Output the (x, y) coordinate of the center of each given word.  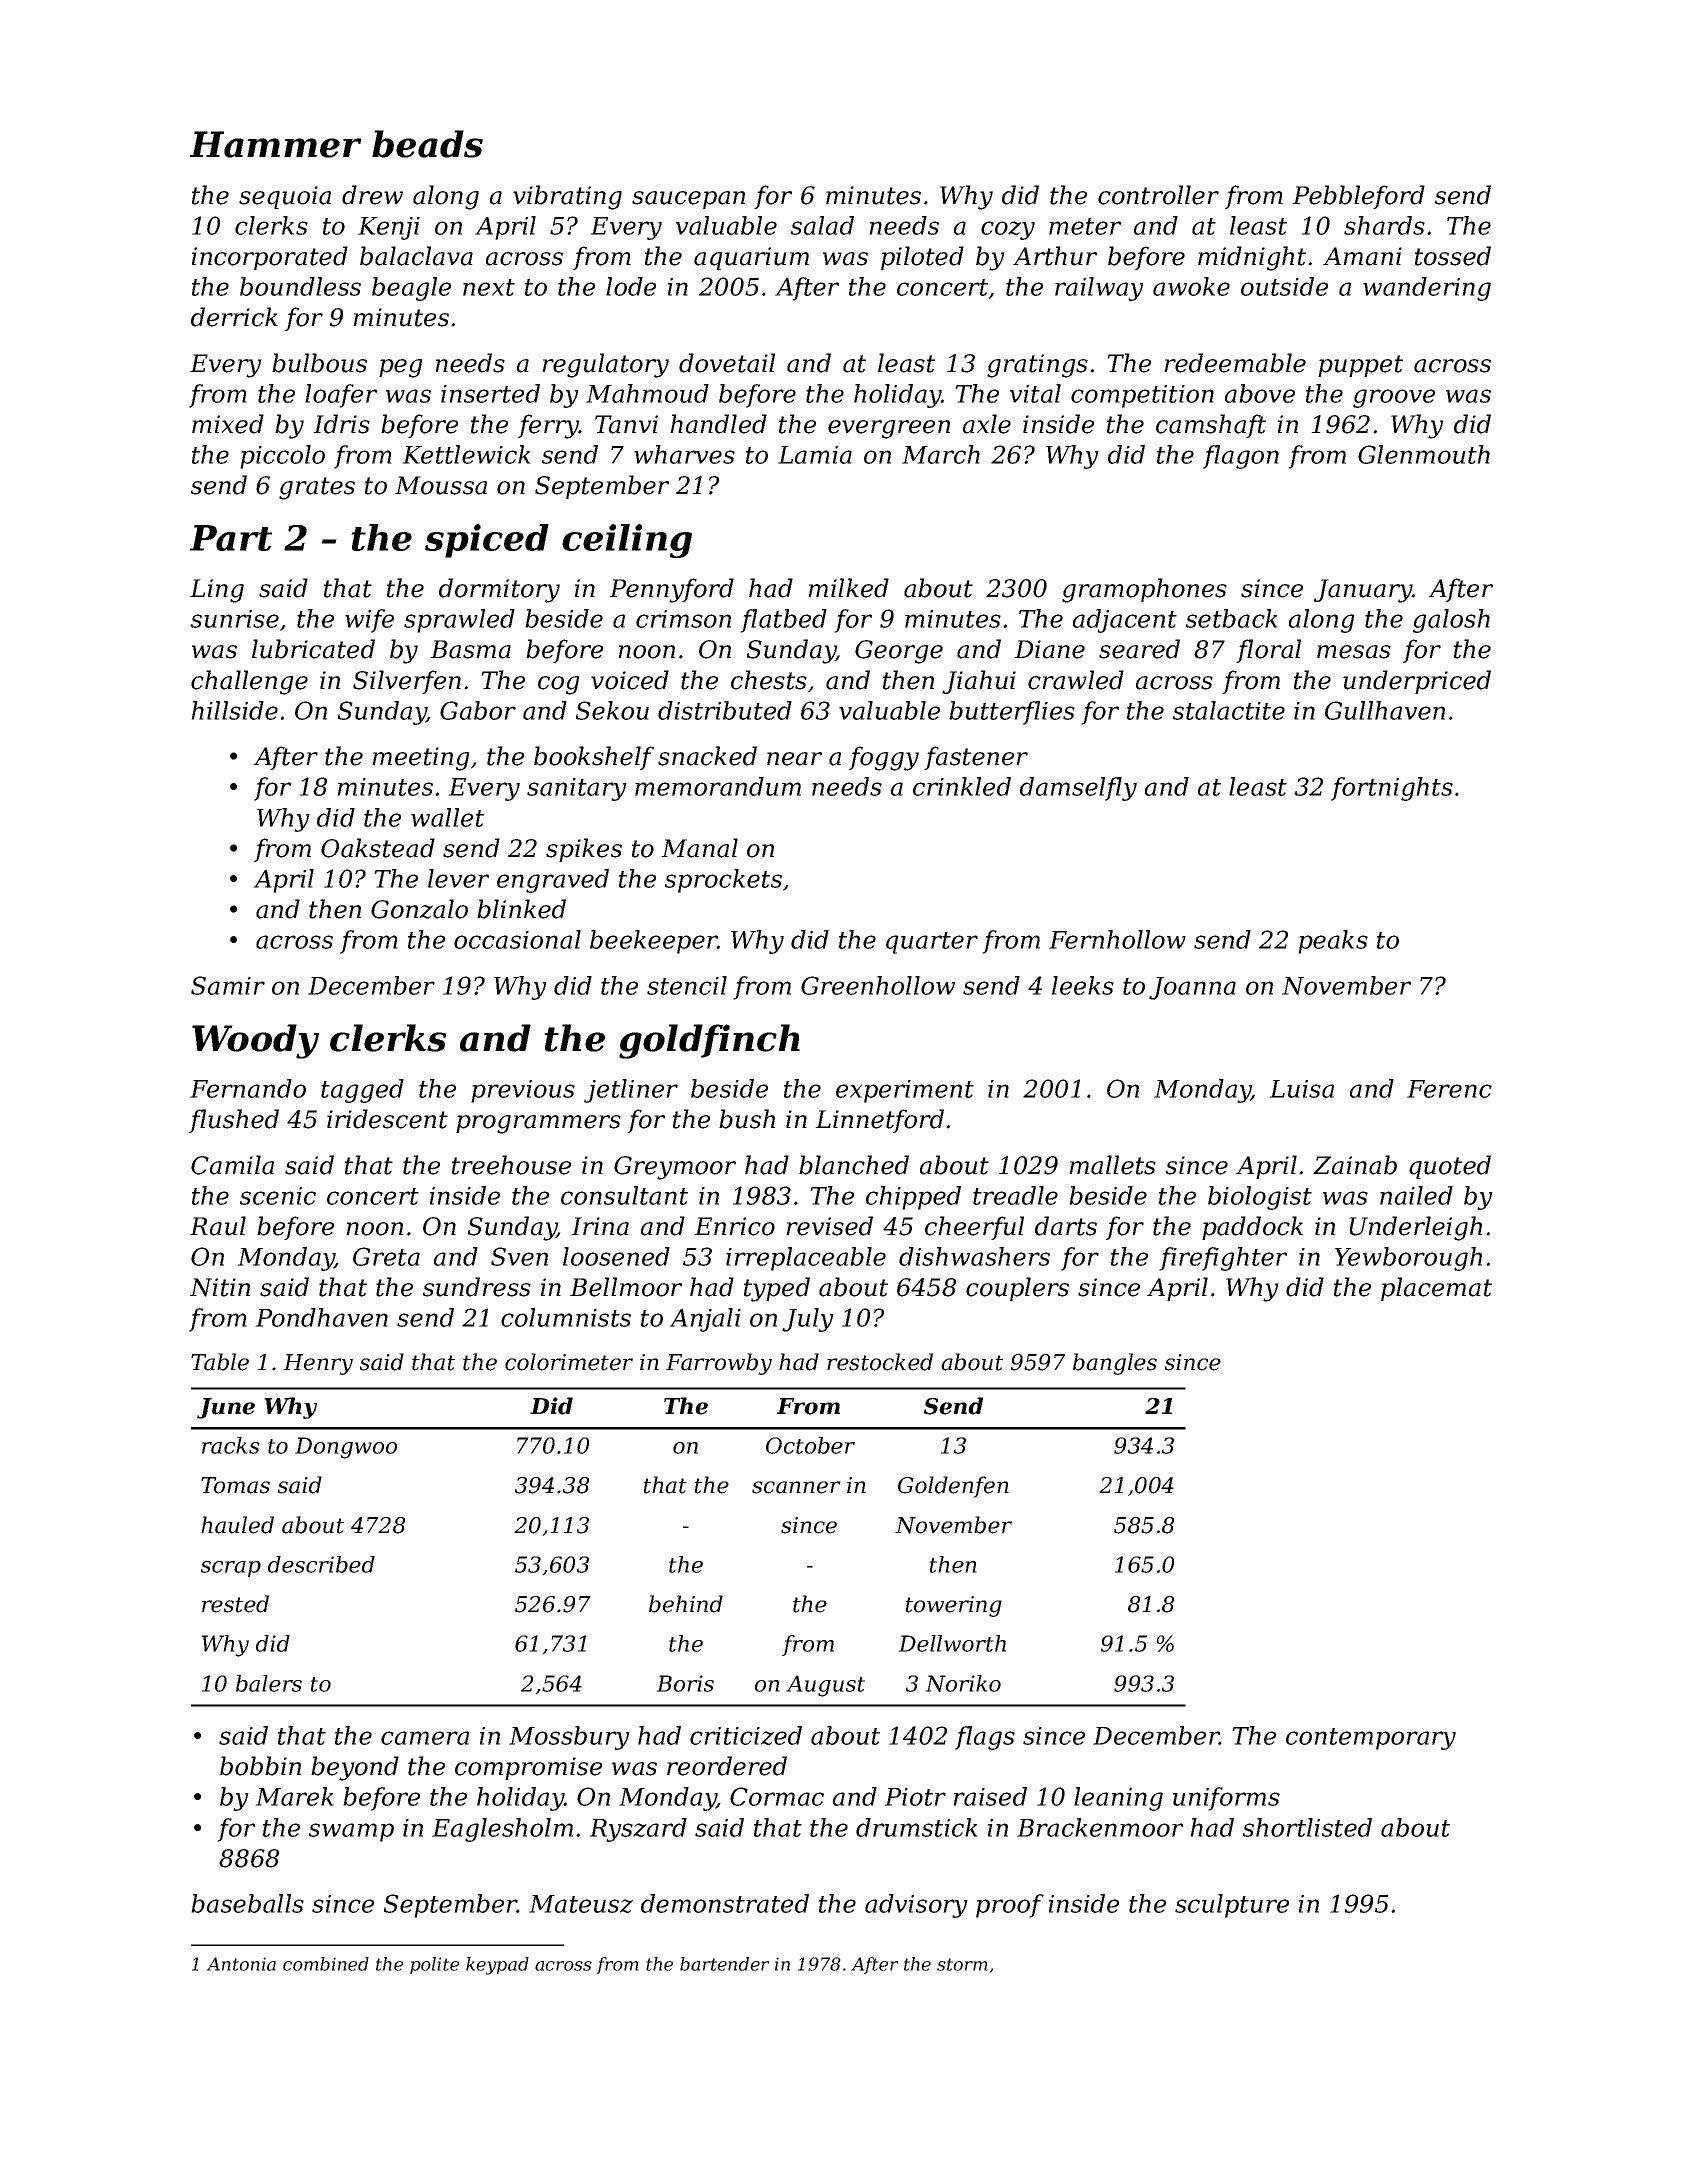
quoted (1450, 1167)
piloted (922, 258)
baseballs (247, 1903)
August (825, 1686)
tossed (1453, 256)
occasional (517, 939)
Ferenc (1449, 1089)
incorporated (270, 258)
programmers (538, 1124)
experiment (905, 1091)
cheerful (974, 1228)
